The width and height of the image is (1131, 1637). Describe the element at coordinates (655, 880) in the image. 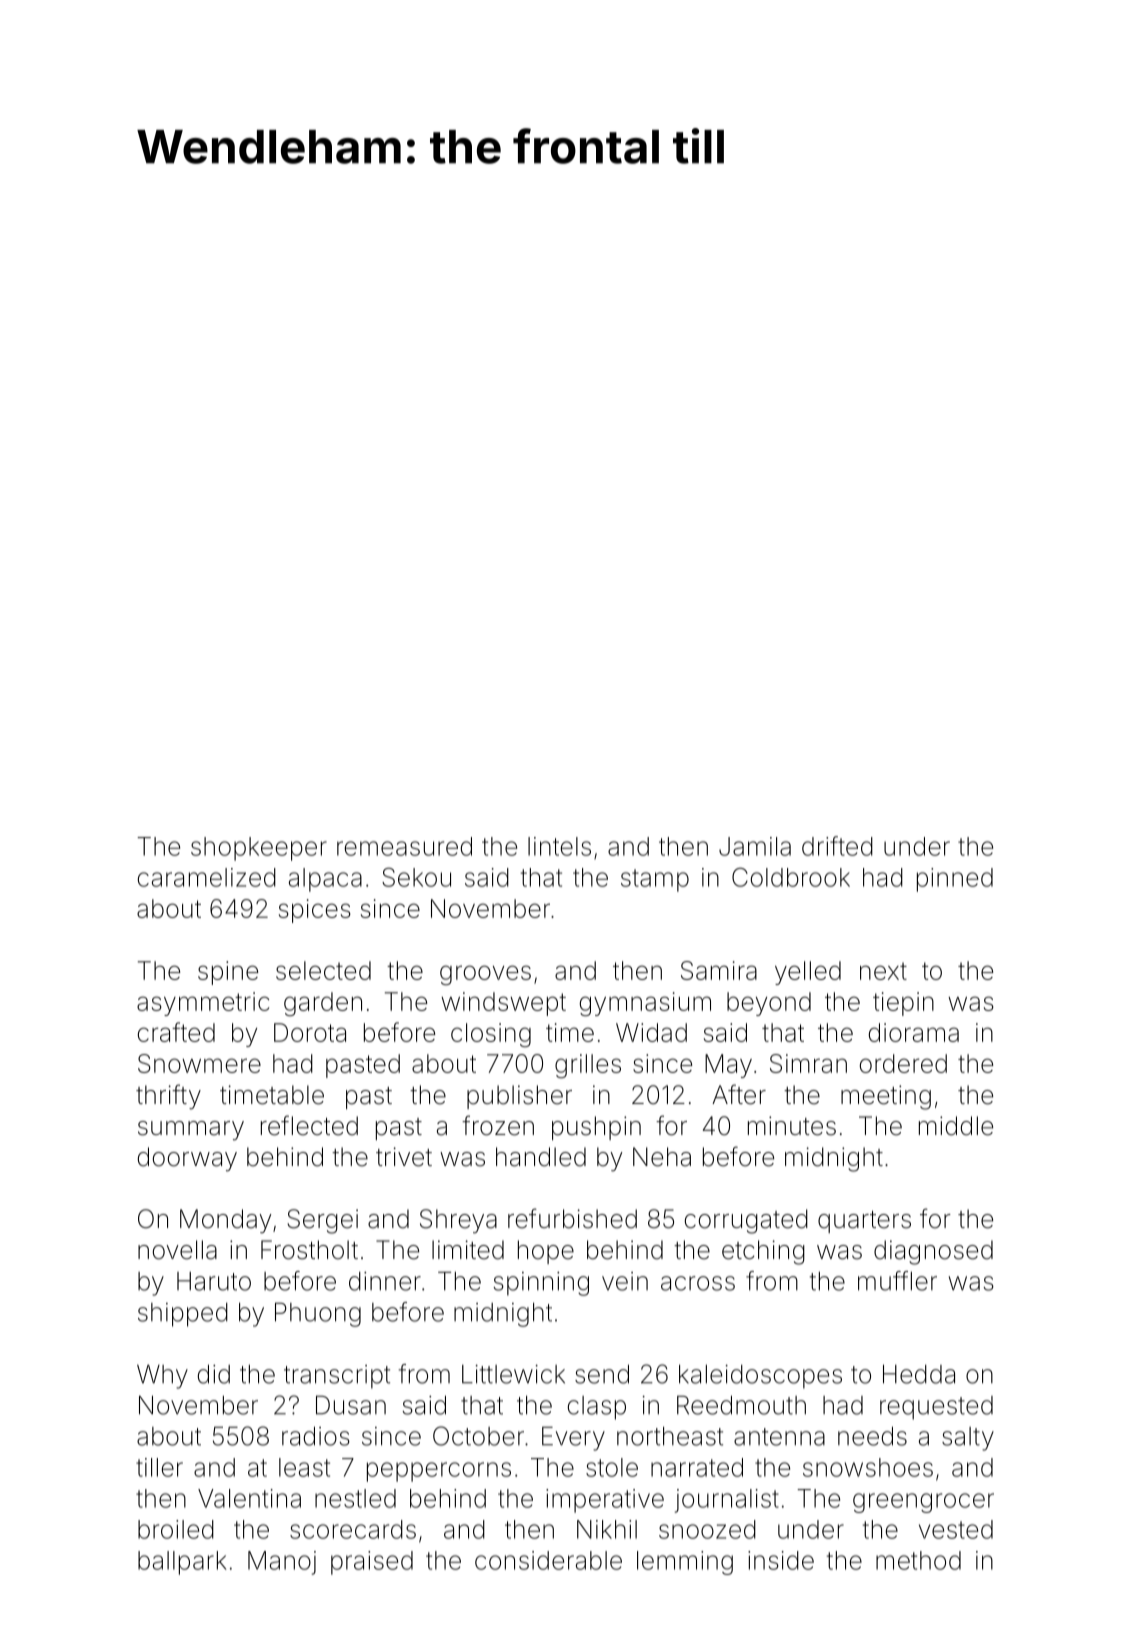

I see `stamp` at that location.
